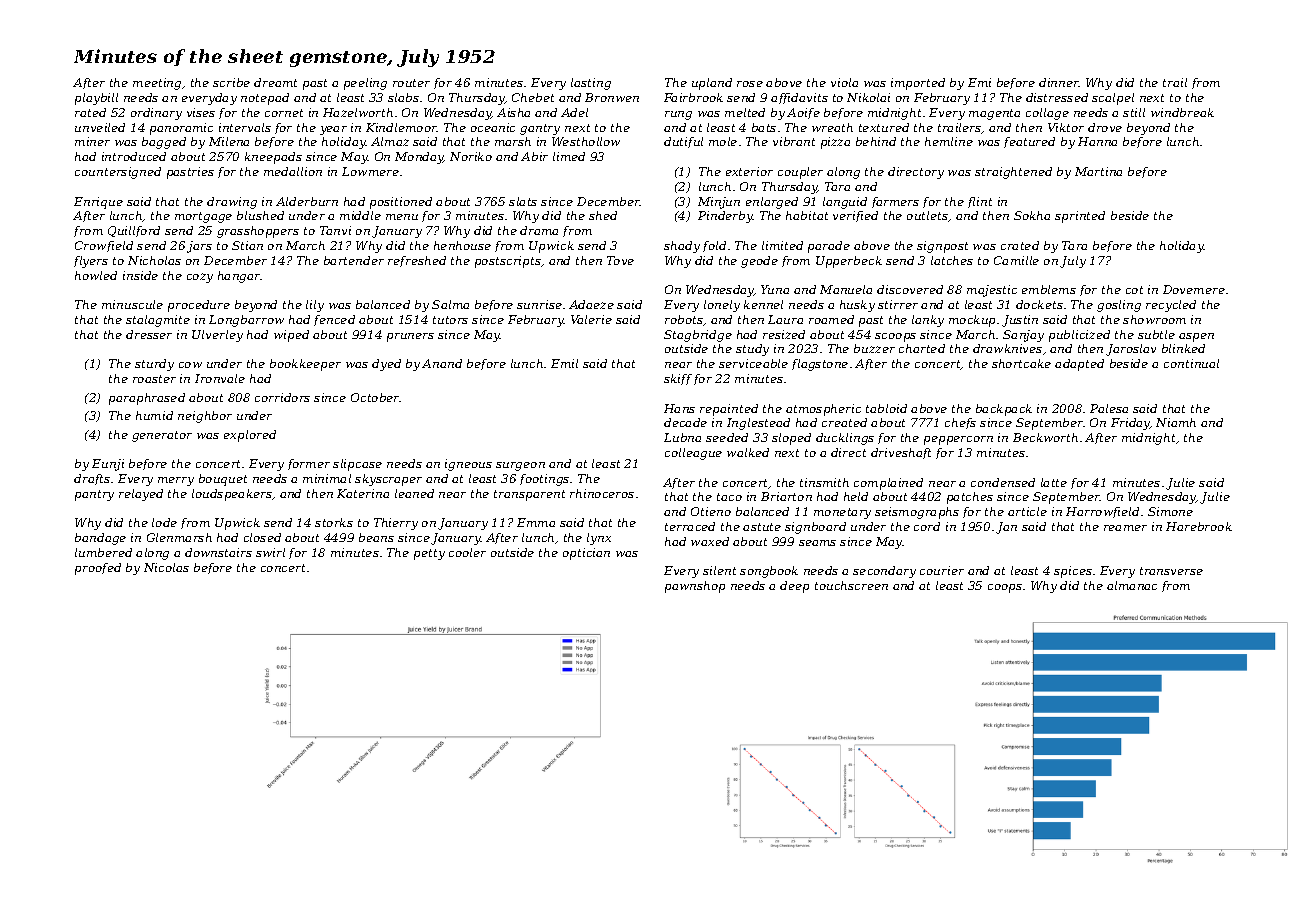 The height and width of the document is (924, 1308). What do you see at coordinates (844, 82) in the document?
I see `viola` at bounding box center [844, 82].
